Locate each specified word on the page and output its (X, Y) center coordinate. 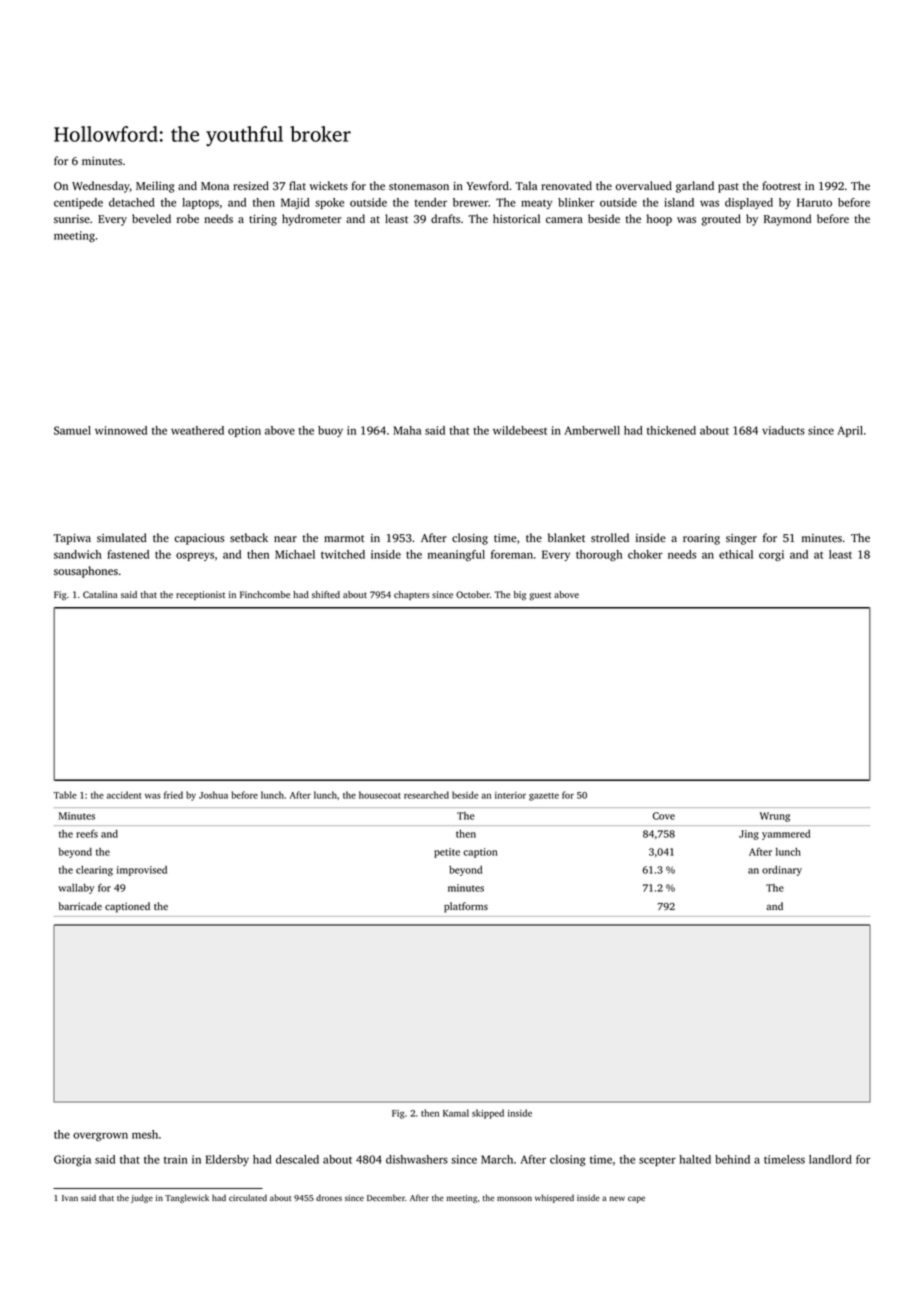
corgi (771, 555)
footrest (781, 185)
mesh (145, 1134)
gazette (544, 797)
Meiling (155, 187)
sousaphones (86, 572)
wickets (329, 185)
